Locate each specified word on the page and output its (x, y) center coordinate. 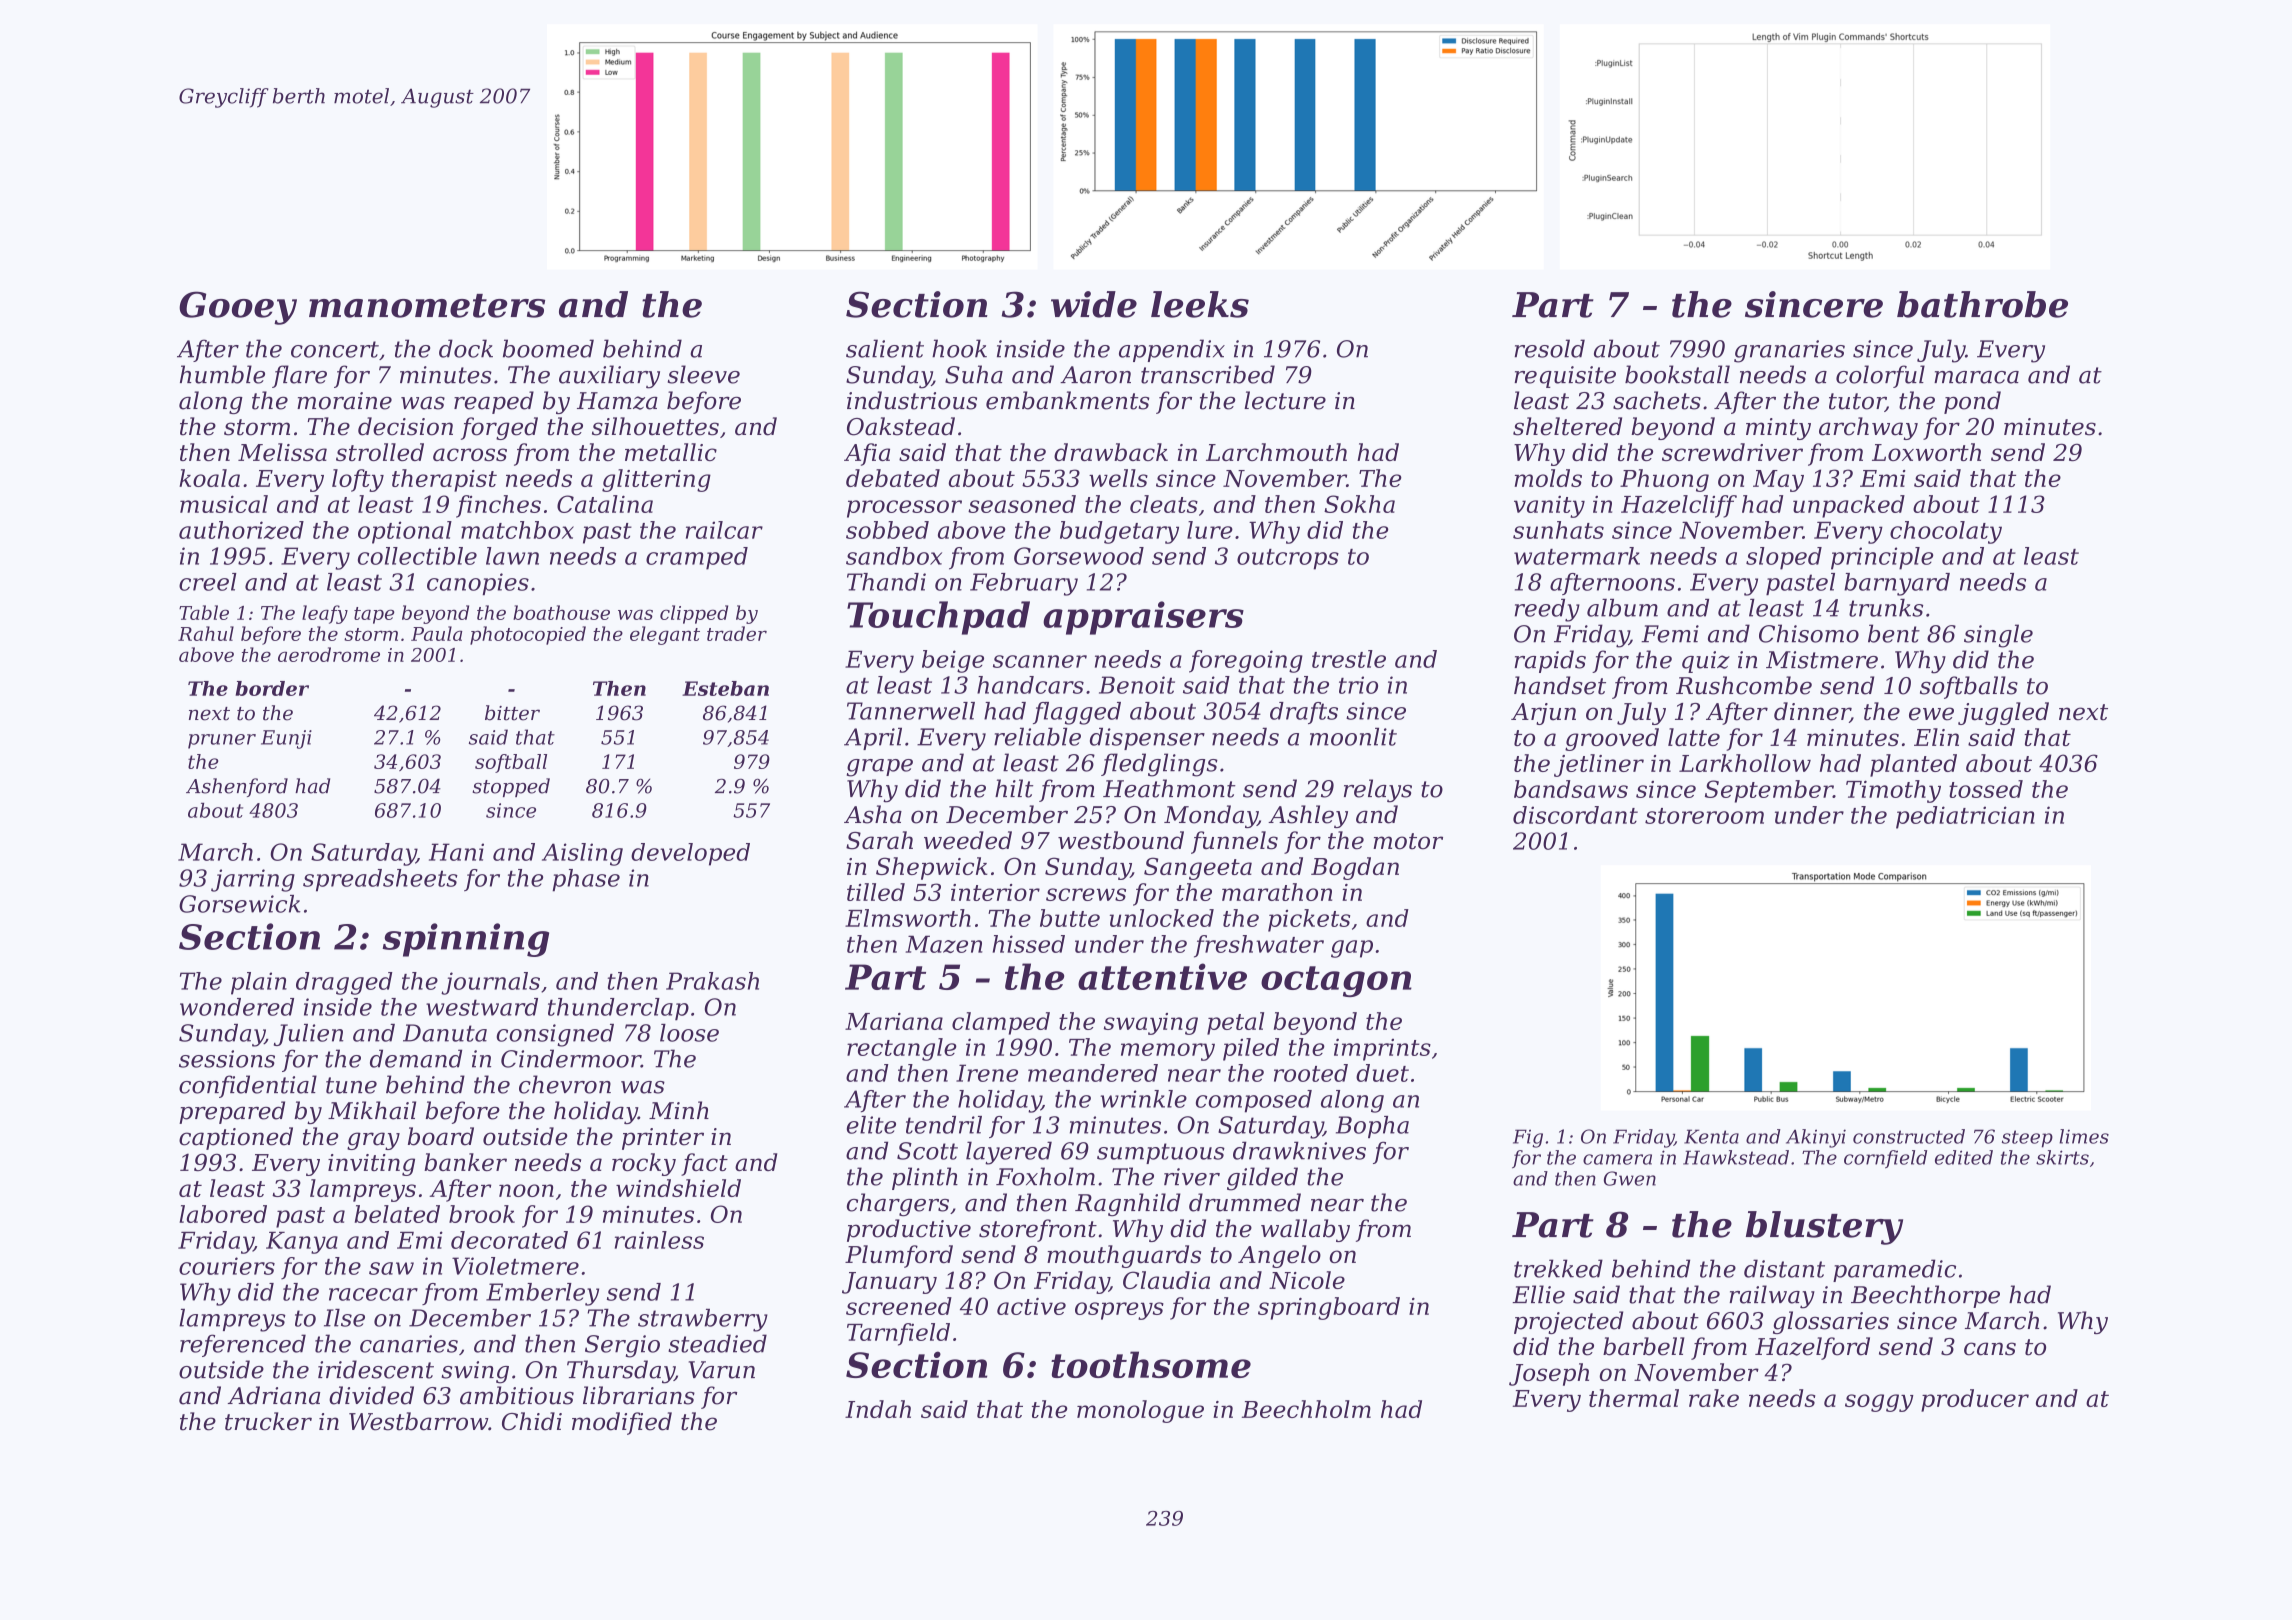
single (1998, 636)
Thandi (886, 582)
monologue (1140, 1411)
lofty (358, 480)
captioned (236, 1138)
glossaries (1831, 1322)
